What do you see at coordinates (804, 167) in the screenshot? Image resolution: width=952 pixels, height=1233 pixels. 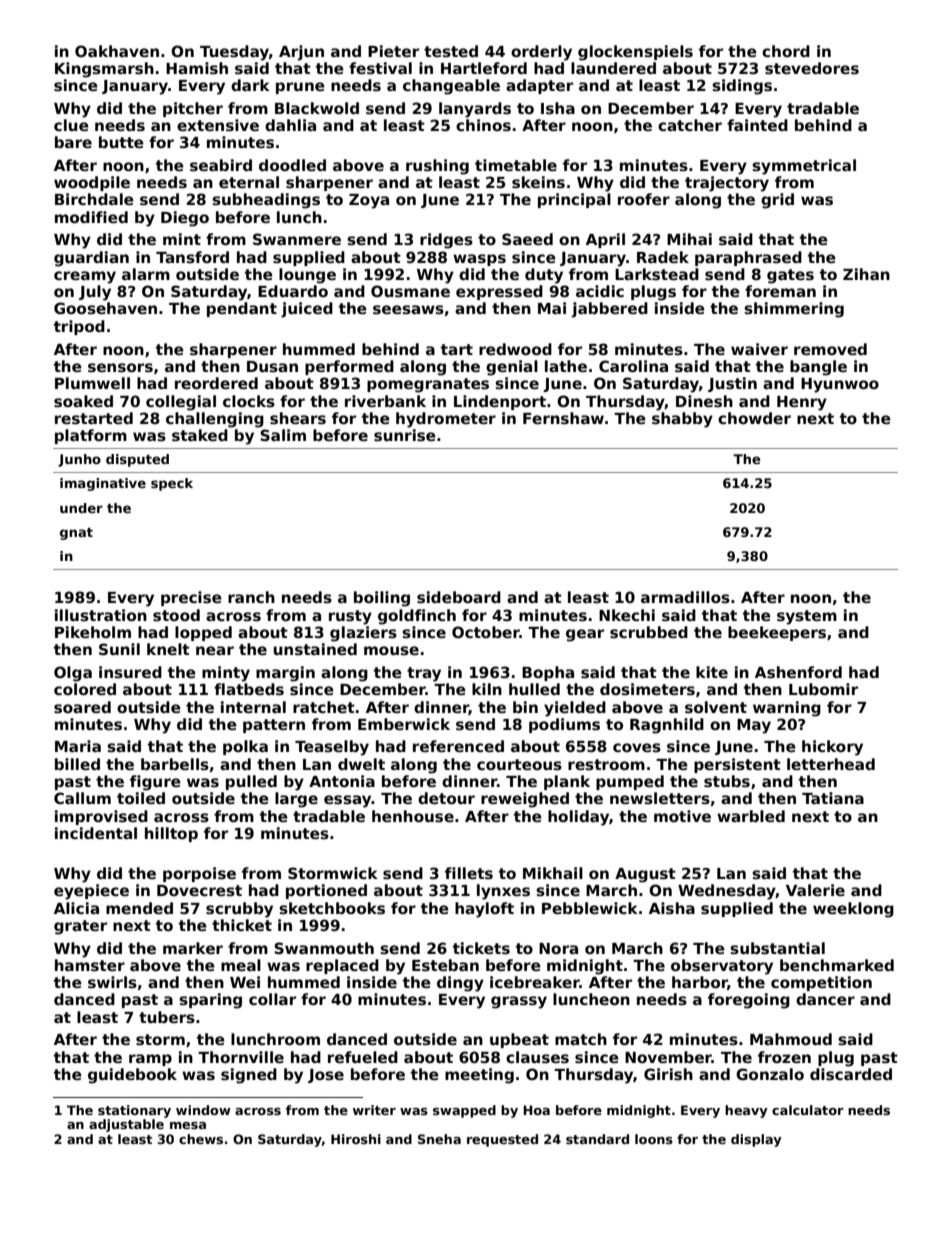 I see `symmetrical` at bounding box center [804, 167].
